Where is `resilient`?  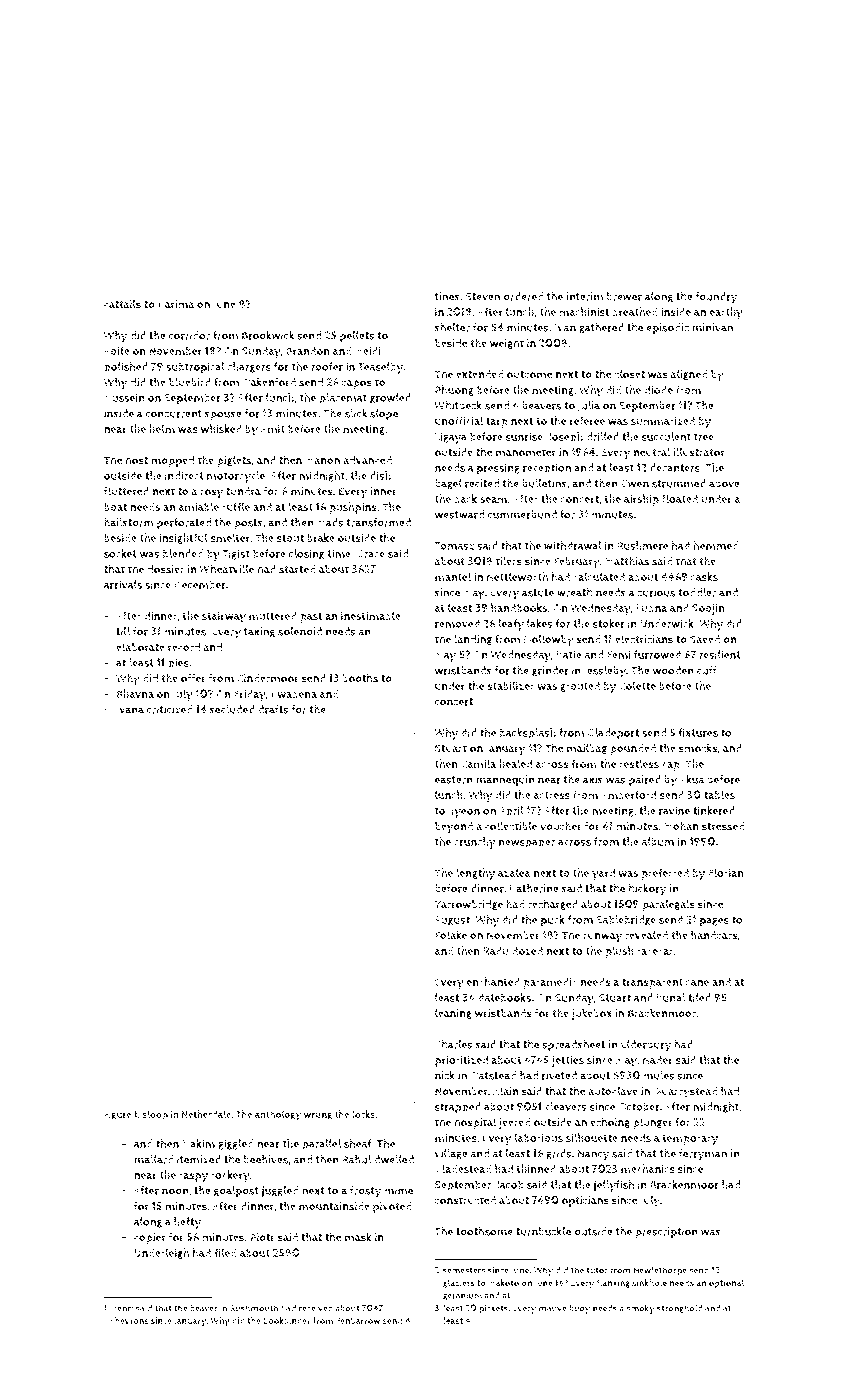 resilient is located at coordinates (720, 654).
